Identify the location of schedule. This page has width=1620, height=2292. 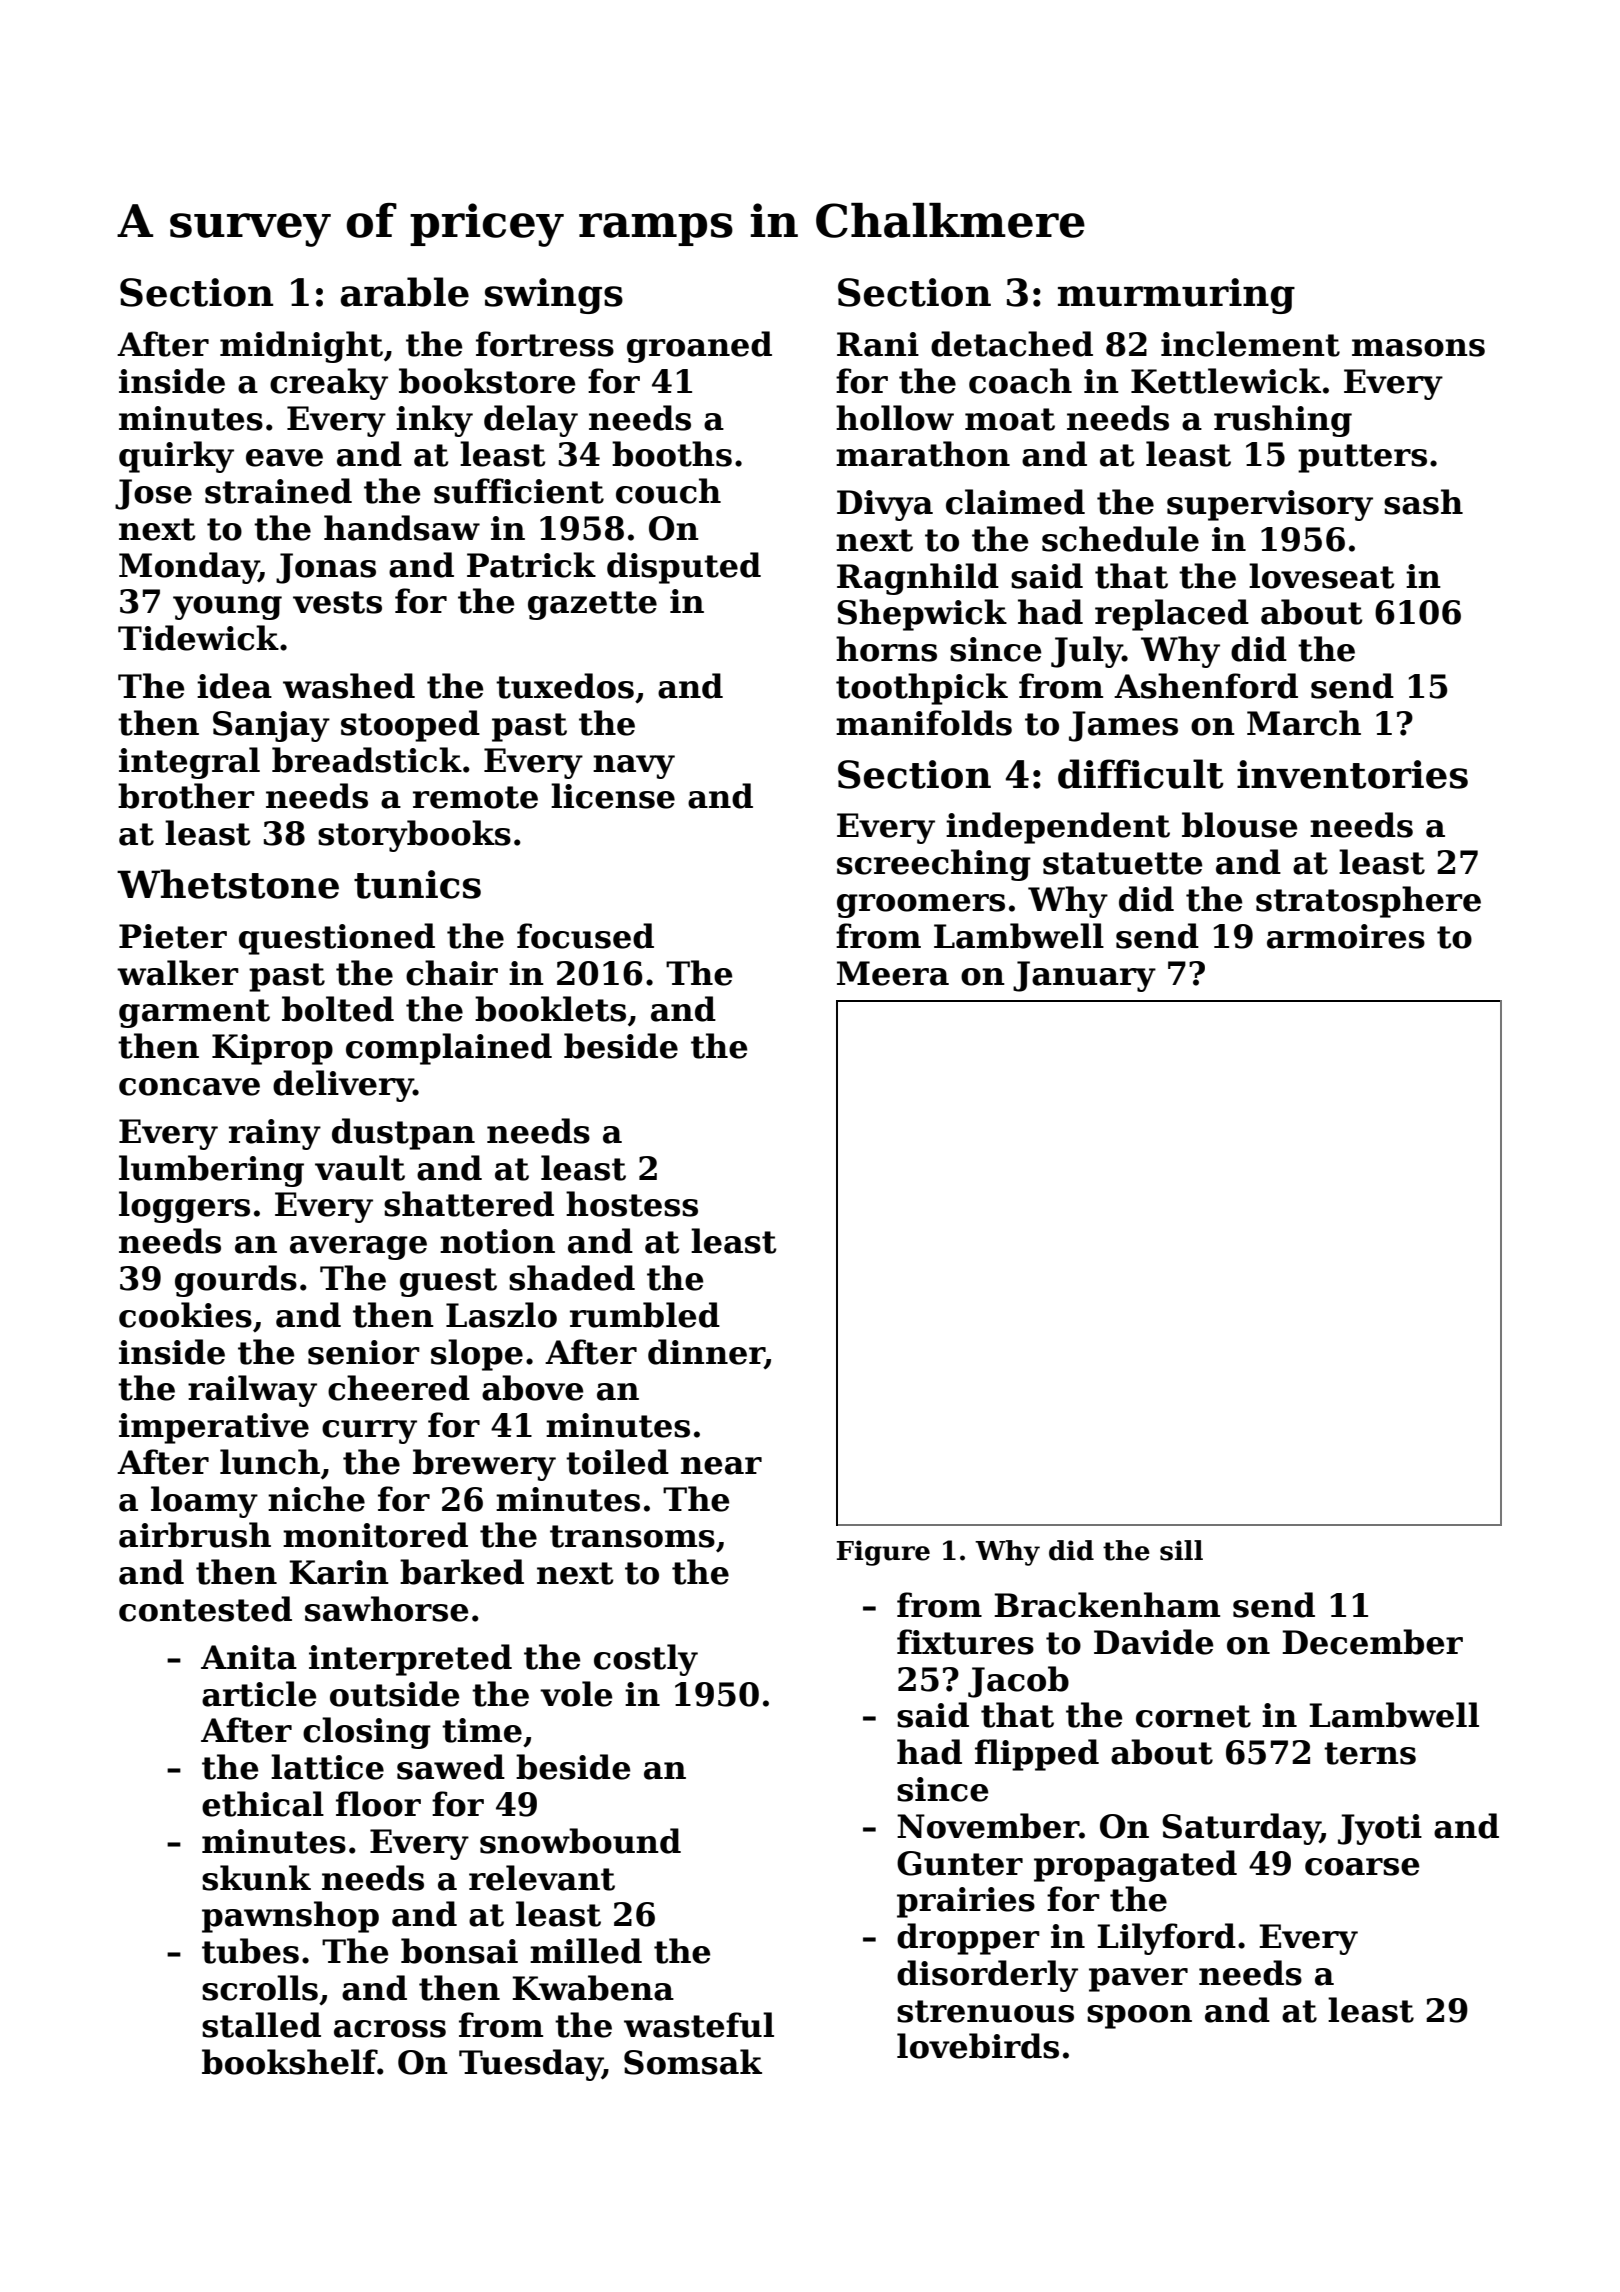
(1120, 539).
